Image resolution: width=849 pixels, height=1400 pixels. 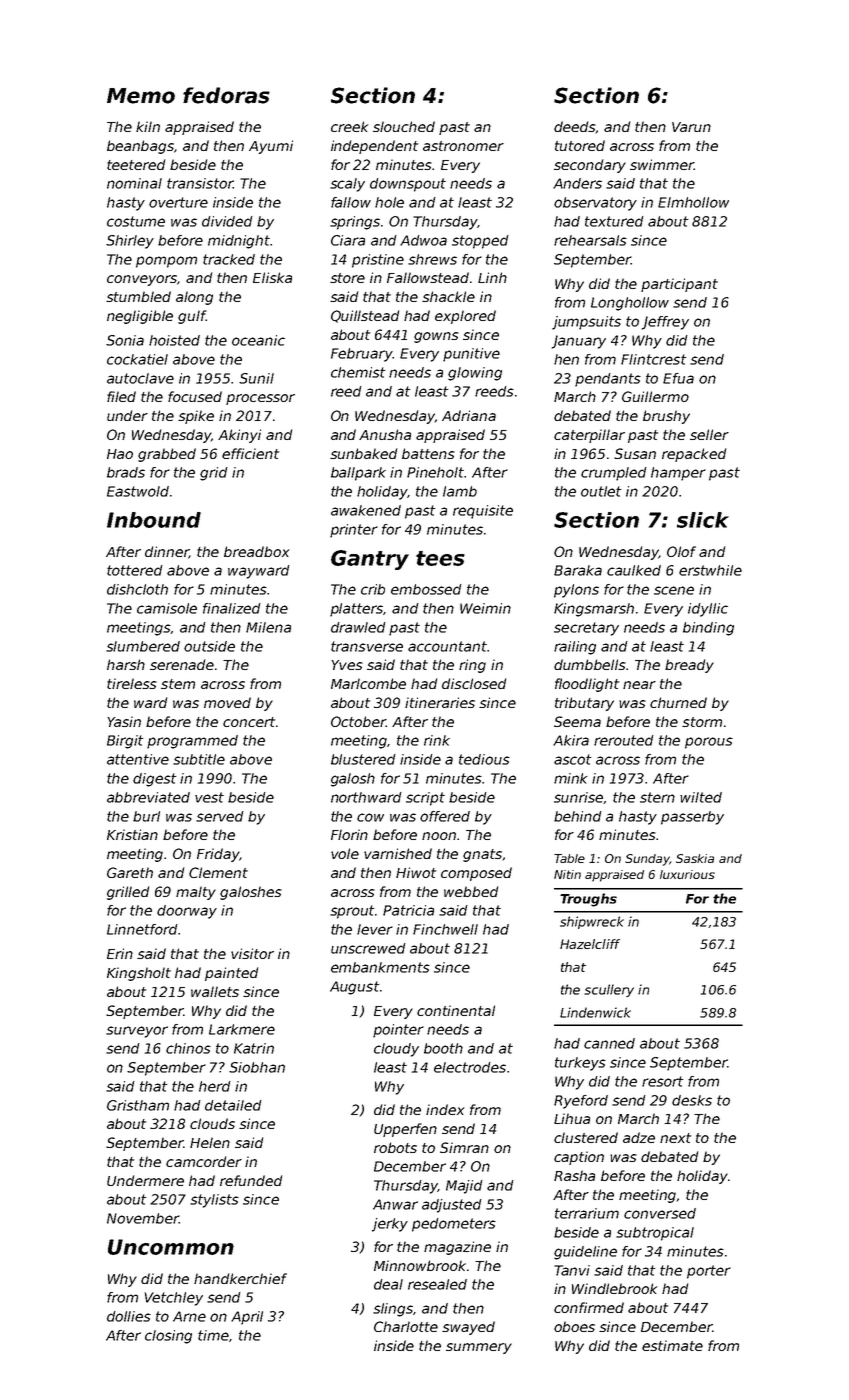 I want to click on glowing, so click(x=475, y=374).
